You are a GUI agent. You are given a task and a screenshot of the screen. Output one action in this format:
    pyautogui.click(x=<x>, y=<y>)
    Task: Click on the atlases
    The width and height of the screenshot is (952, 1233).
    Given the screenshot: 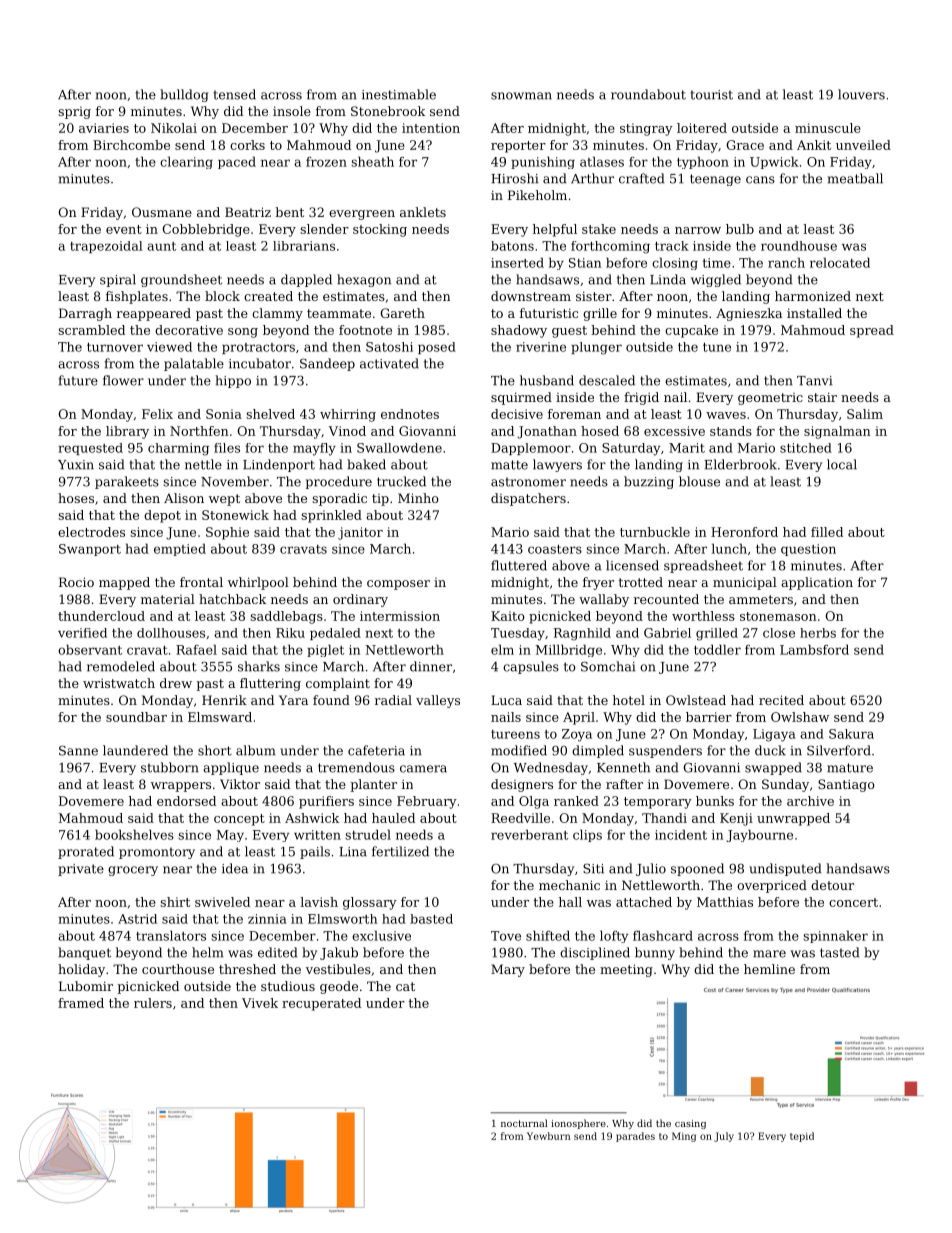 What is the action you would take?
    pyautogui.click(x=602, y=161)
